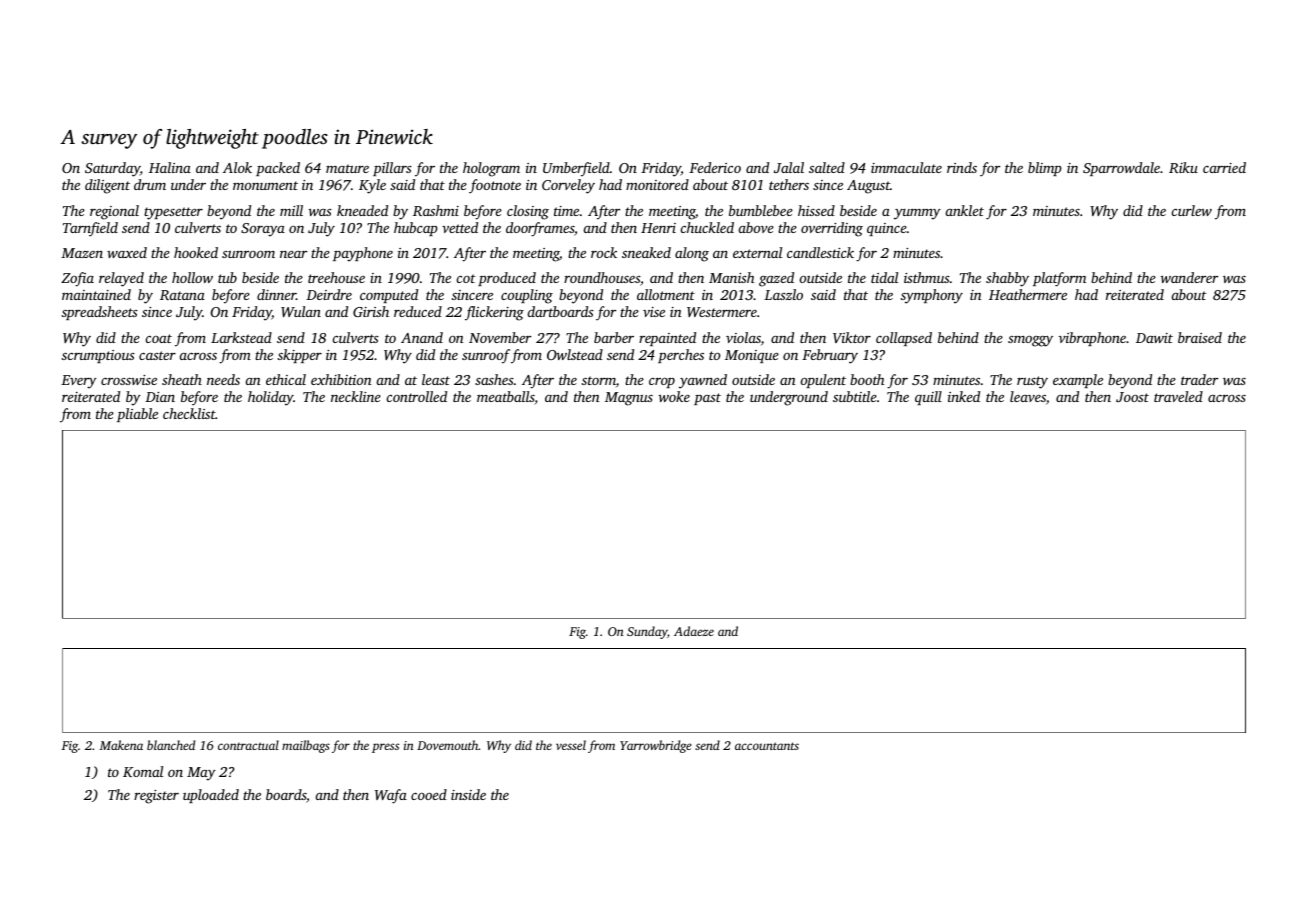 The image size is (1308, 924). I want to click on February, so click(830, 356).
